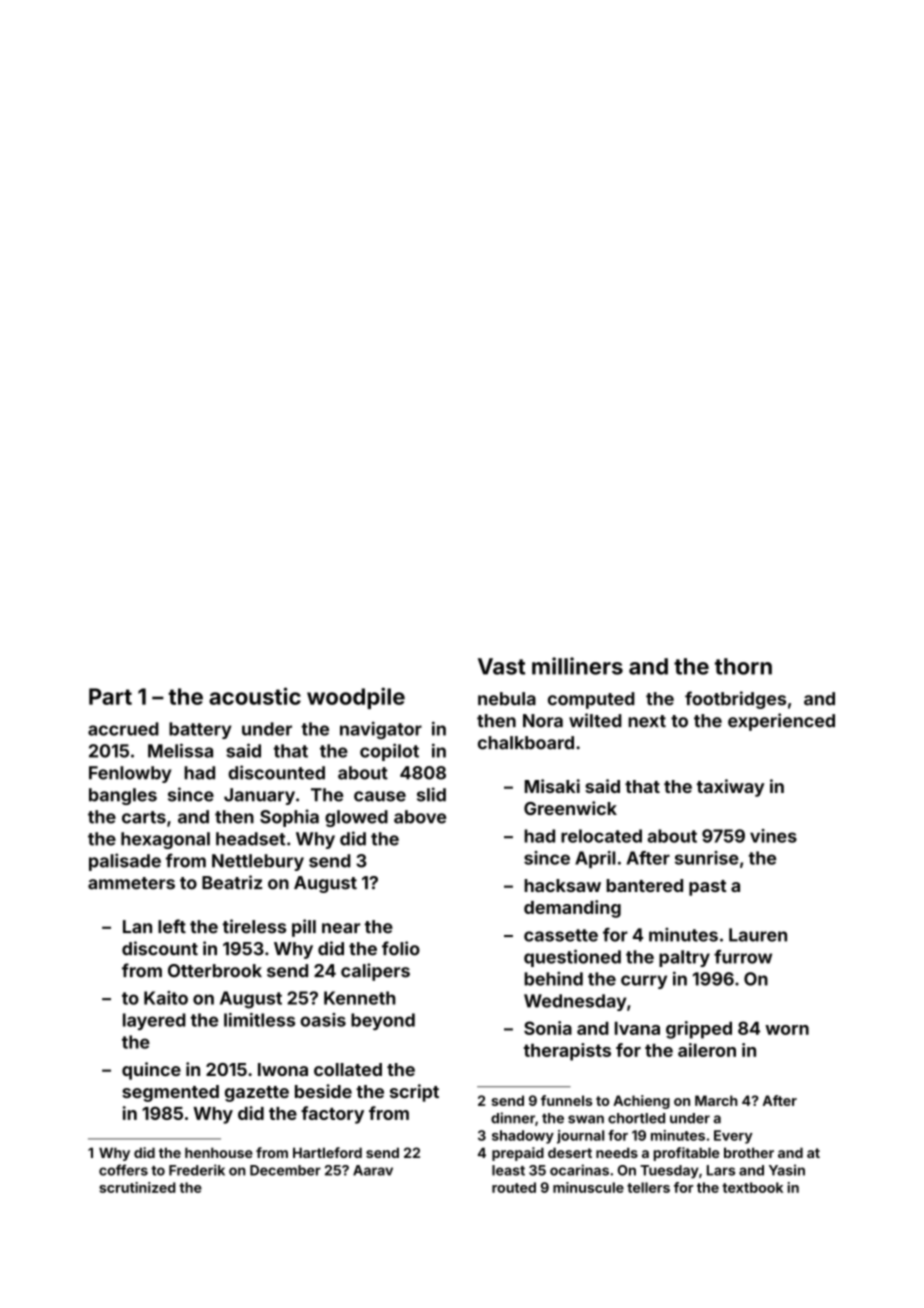  I want to click on Kaito, so click(166, 998).
